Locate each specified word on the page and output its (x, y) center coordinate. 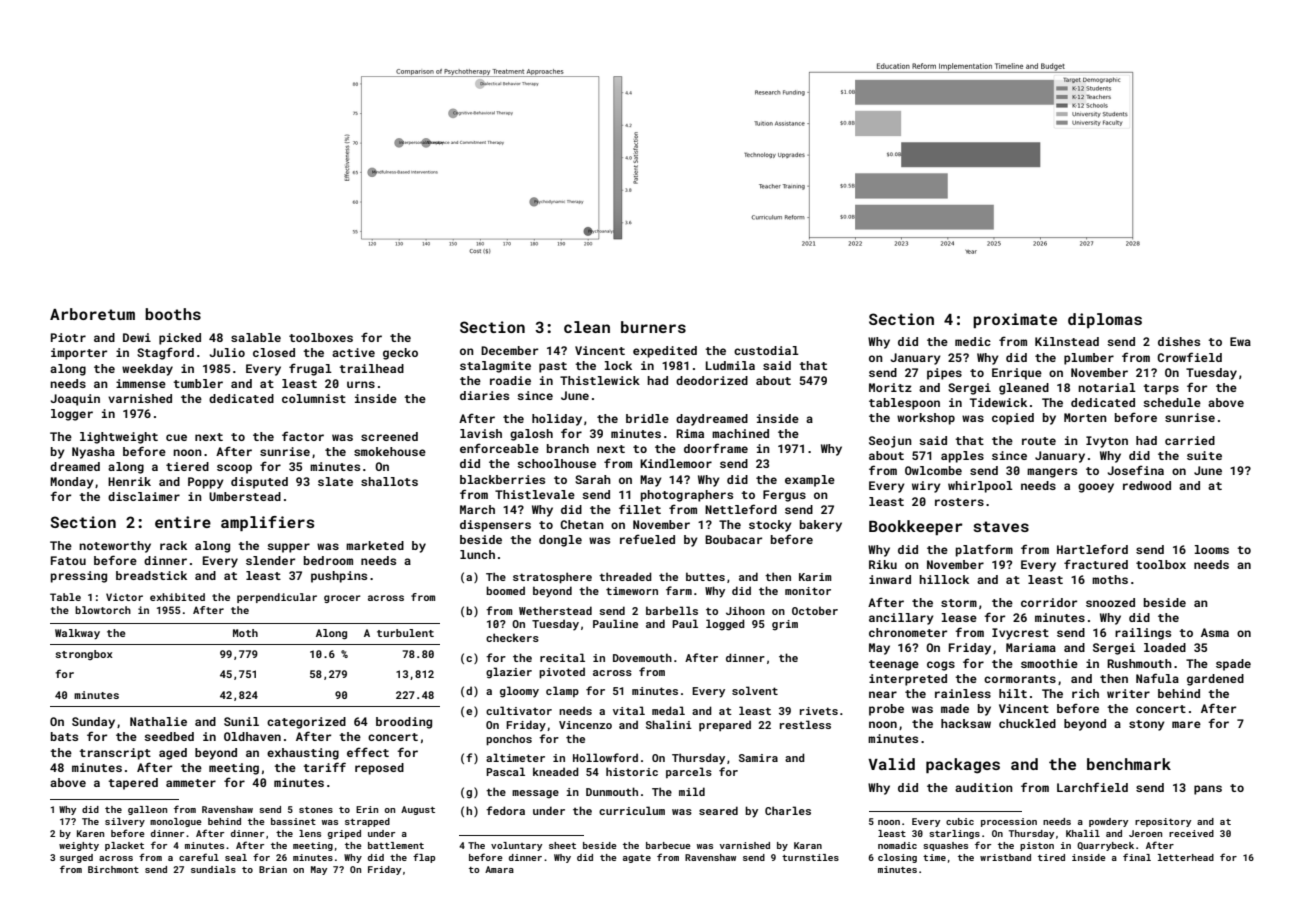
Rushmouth (1139, 663)
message (535, 794)
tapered (133, 784)
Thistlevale (535, 494)
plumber (1089, 359)
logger (72, 415)
